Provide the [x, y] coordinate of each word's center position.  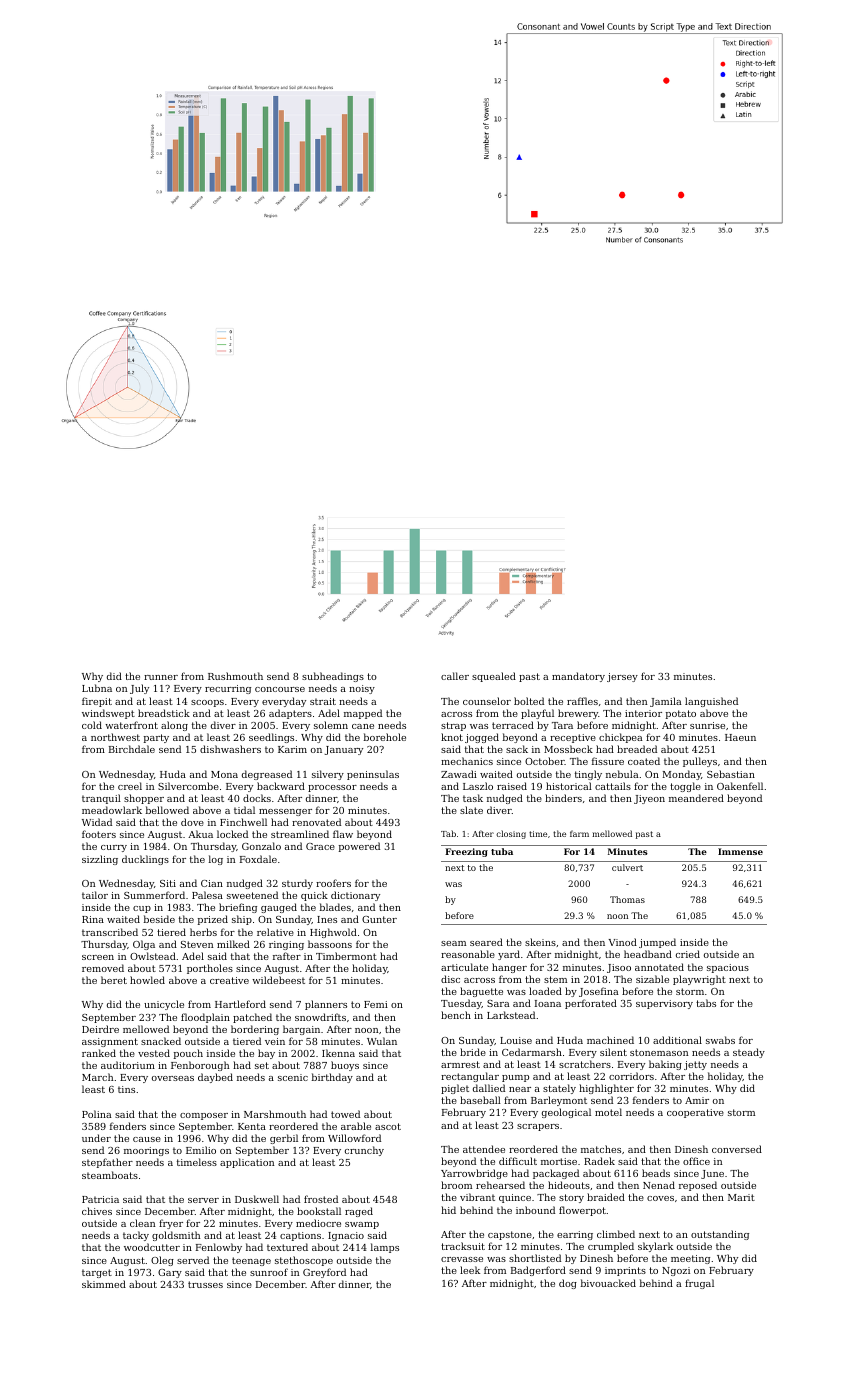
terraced [513, 725]
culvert [627, 867]
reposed [698, 1186]
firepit [97, 702]
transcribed [110, 932]
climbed [616, 1234]
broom [456, 1185]
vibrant [477, 1197]
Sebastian [731, 774]
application [247, 1163]
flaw [343, 834]
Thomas [627, 899]
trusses [205, 1284]
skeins [540, 942]
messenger [285, 812]
